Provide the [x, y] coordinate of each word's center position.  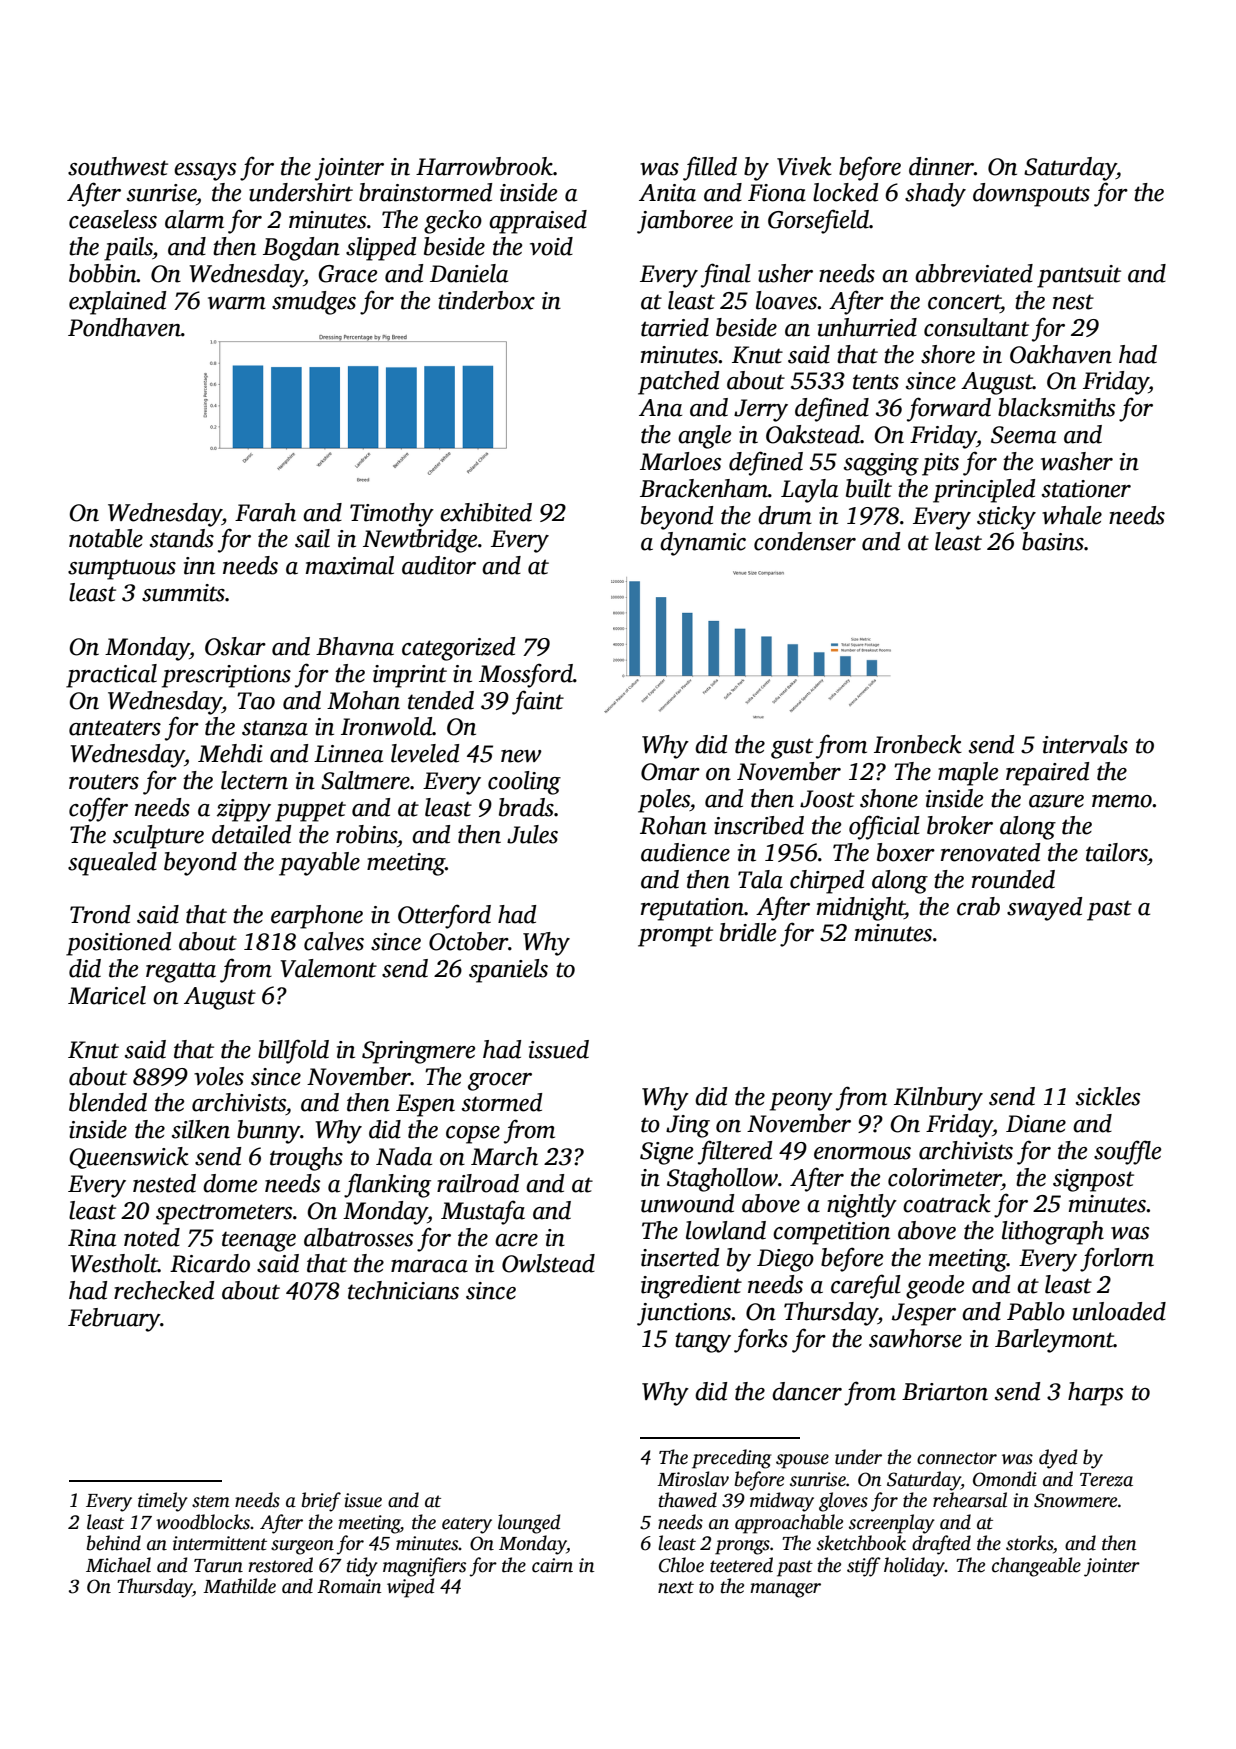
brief [321, 1502]
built [869, 488]
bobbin [103, 273]
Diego [785, 1260]
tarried [675, 327]
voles [219, 1076]
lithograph [1053, 1233]
